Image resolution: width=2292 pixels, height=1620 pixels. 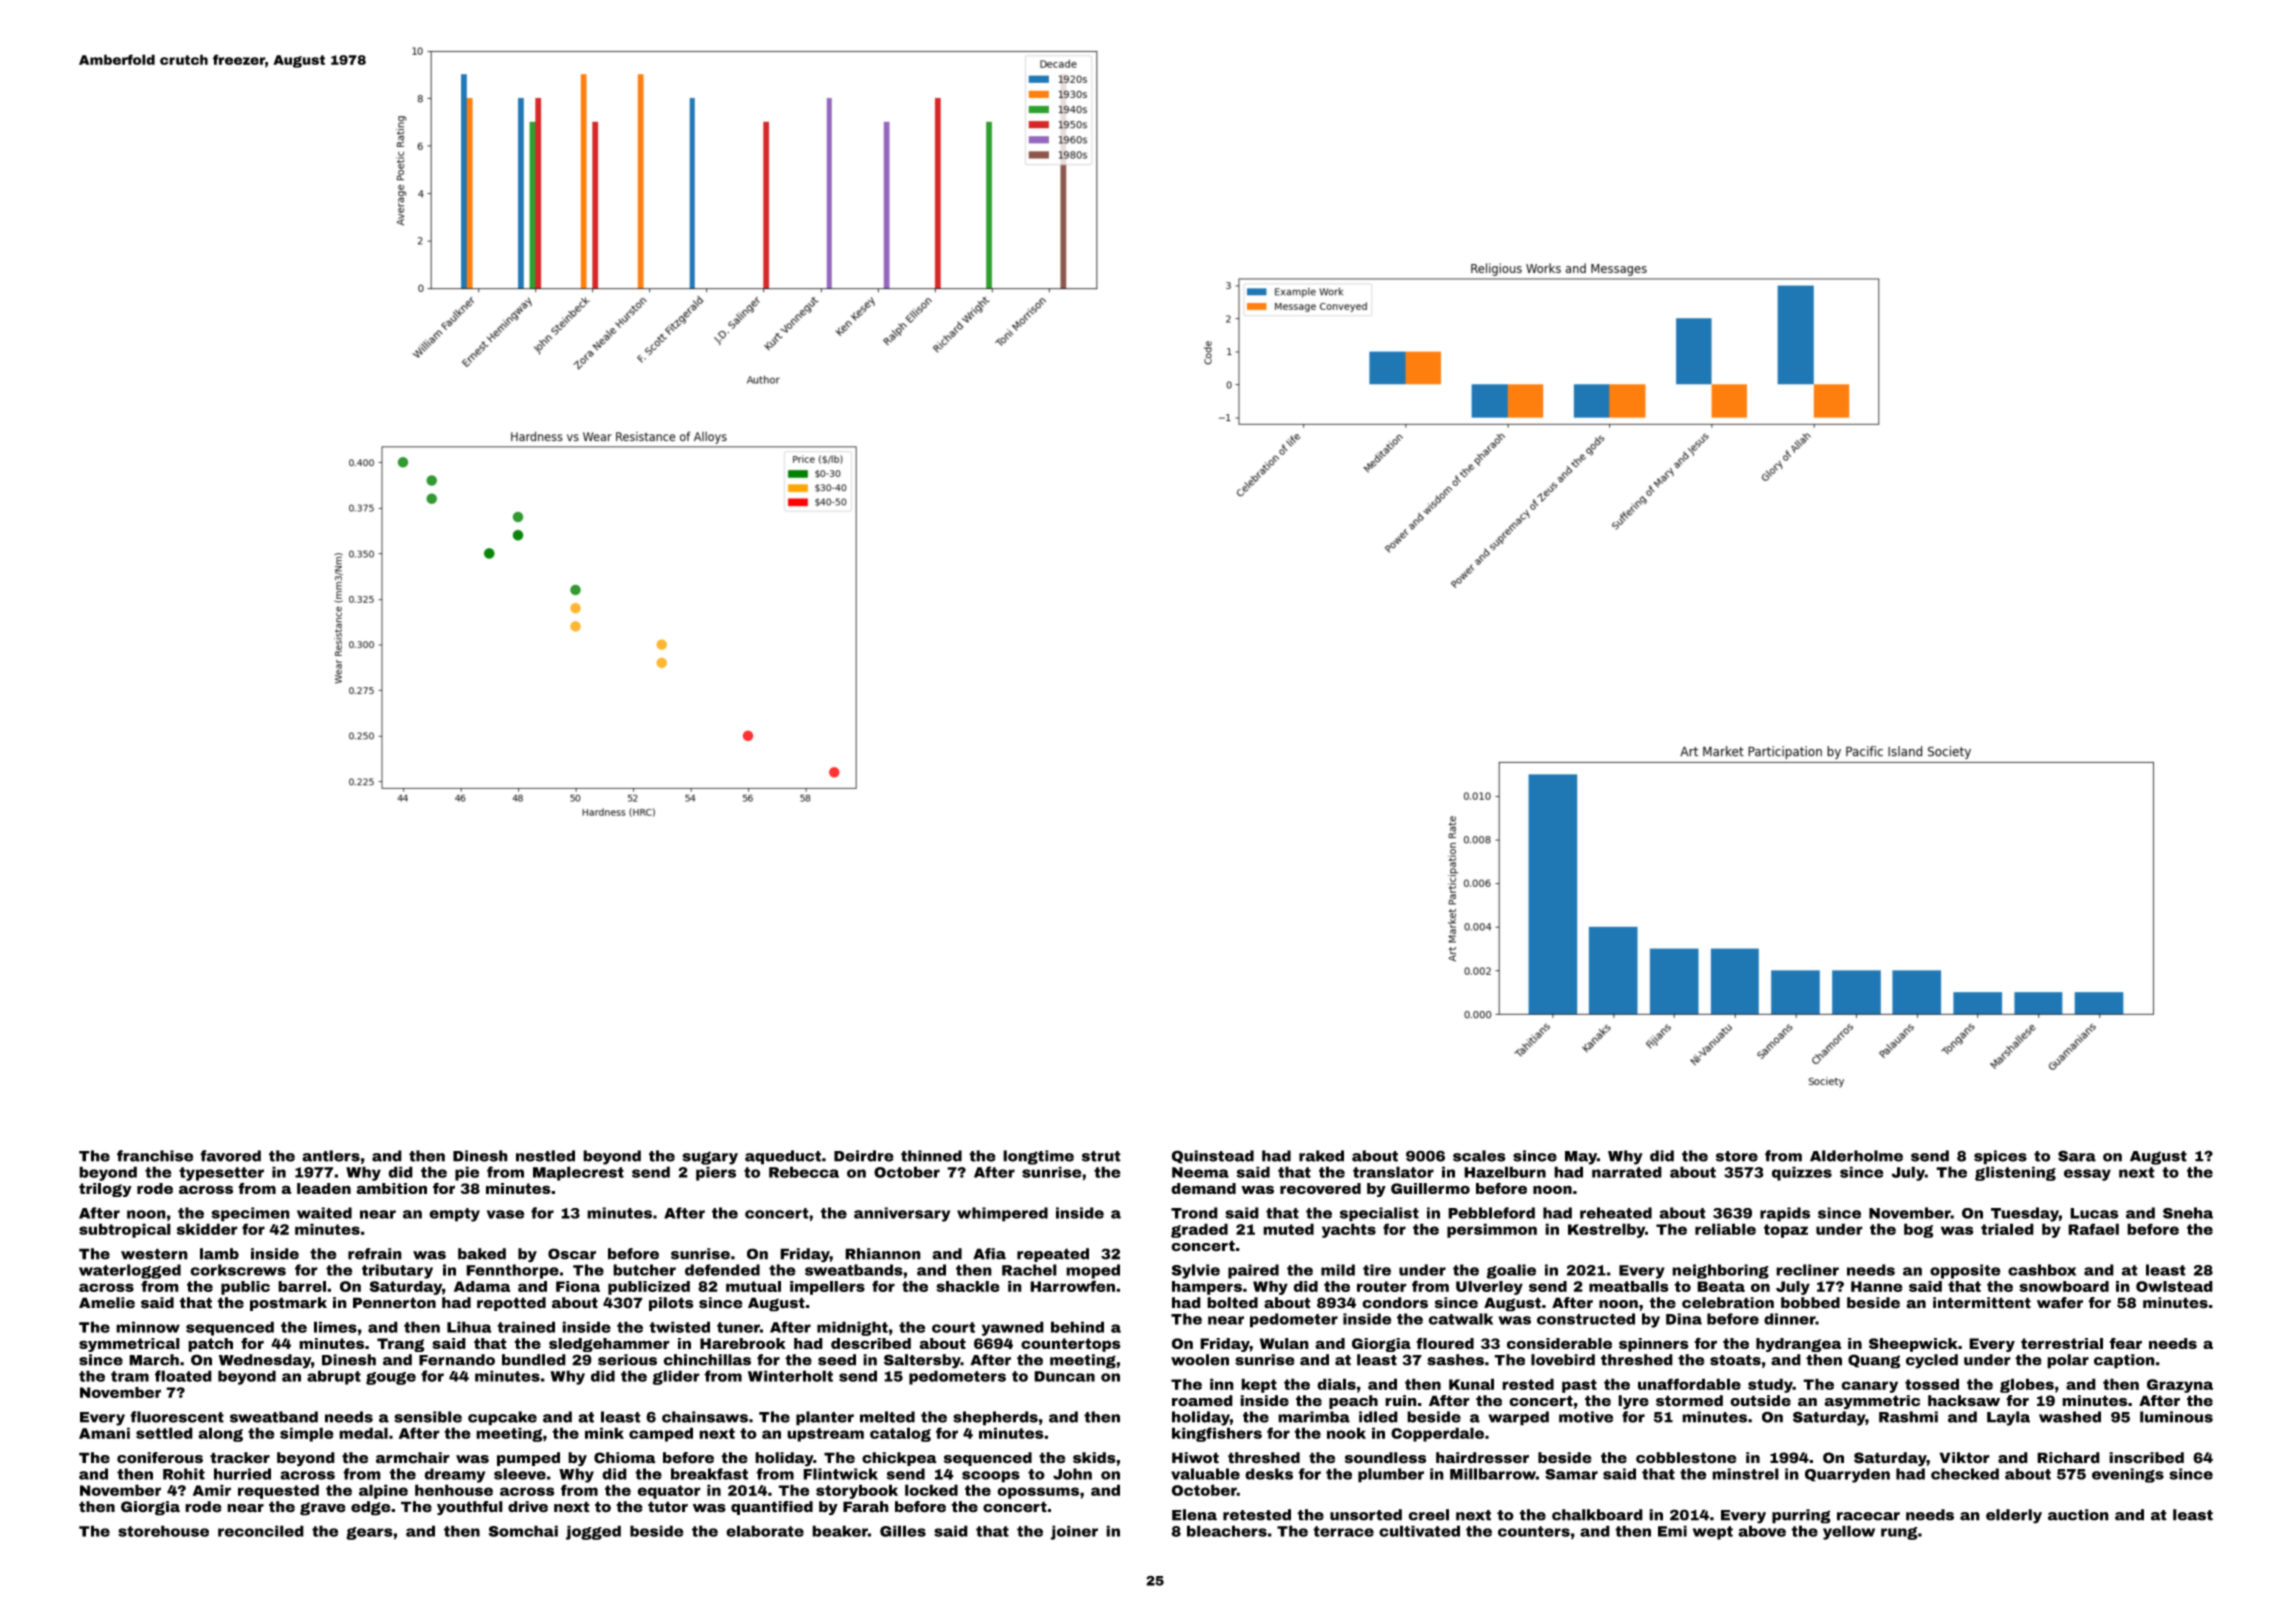 I want to click on shepherds, so click(x=995, y=1418).
